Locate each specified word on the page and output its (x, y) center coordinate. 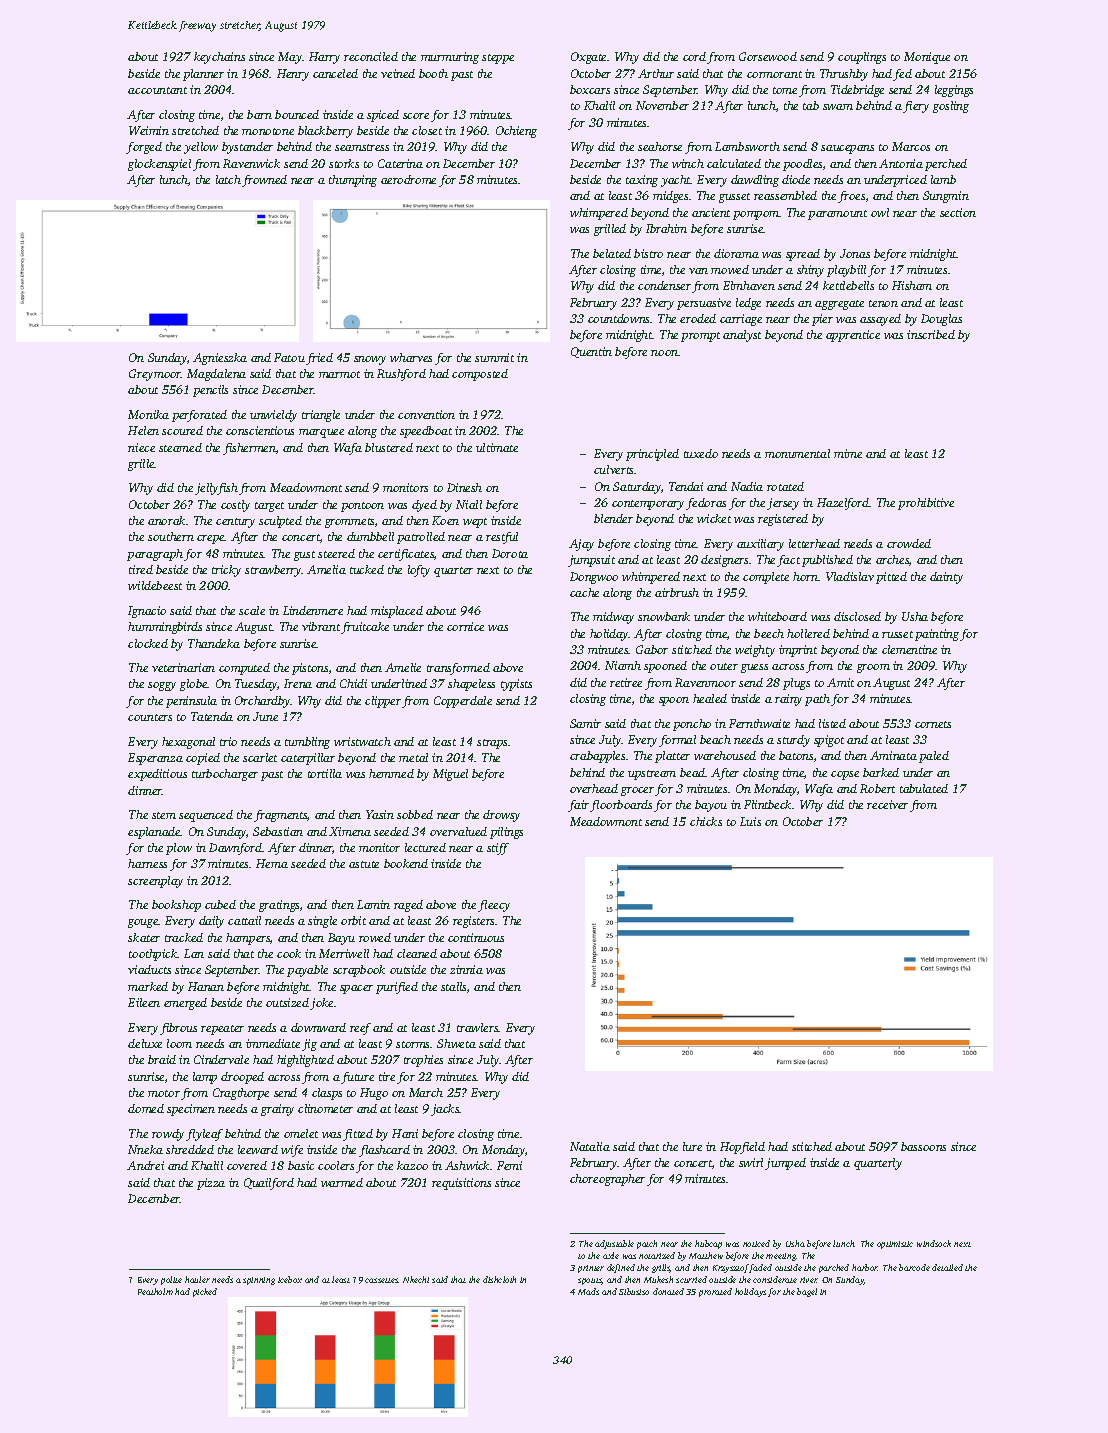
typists (516, 685)
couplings (862, 58)
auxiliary (760, 545)
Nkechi (416, 1279)
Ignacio (147, 612)
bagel (807, 1292)
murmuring (450, 58)
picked (205, 1292)
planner (203, 75)
